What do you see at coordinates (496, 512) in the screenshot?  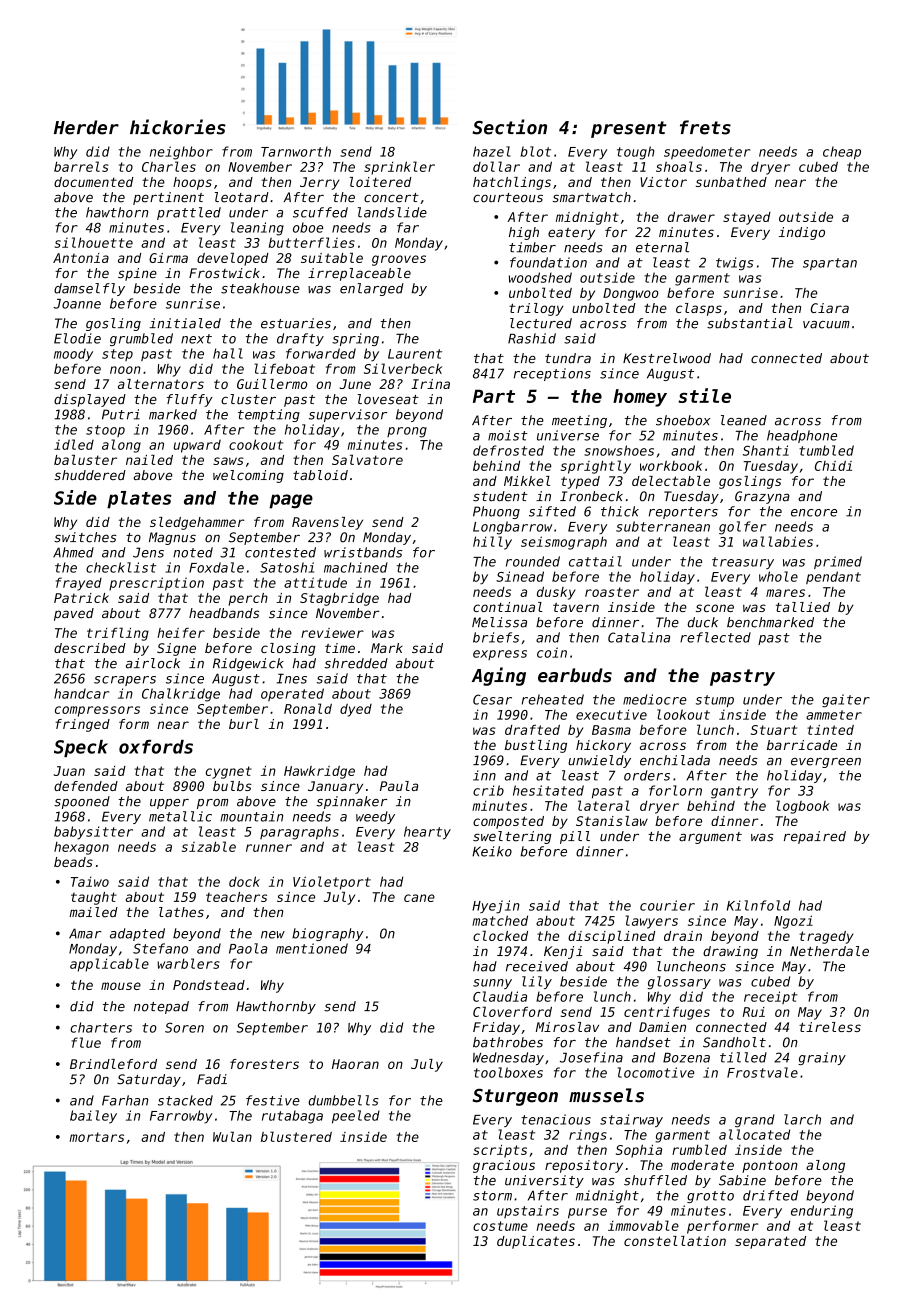 I see `Phuong` at bounding box center [496, 512].
